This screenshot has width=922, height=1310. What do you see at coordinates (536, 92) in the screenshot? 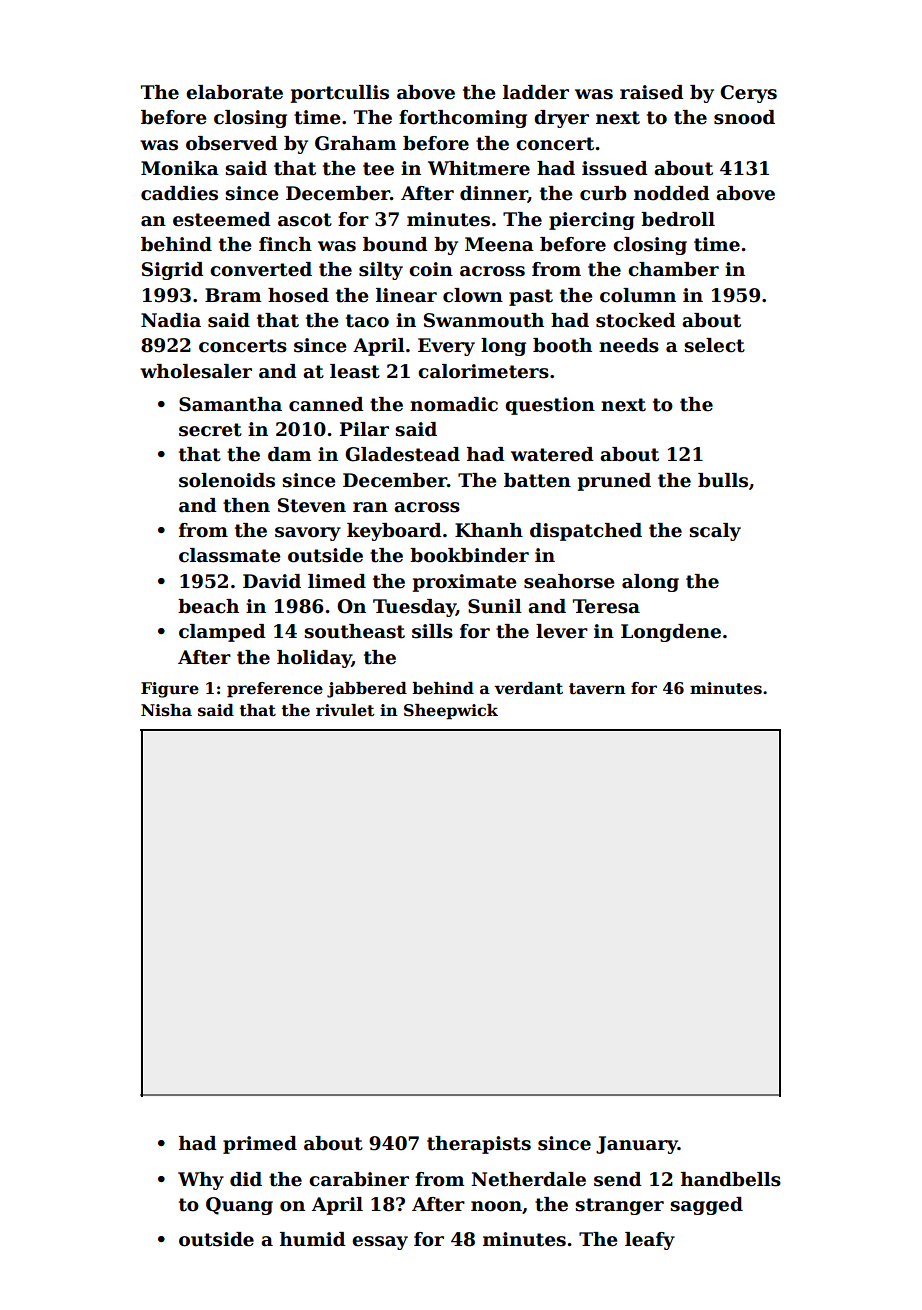
I see `ladder` at bounding box center [536, 92].
